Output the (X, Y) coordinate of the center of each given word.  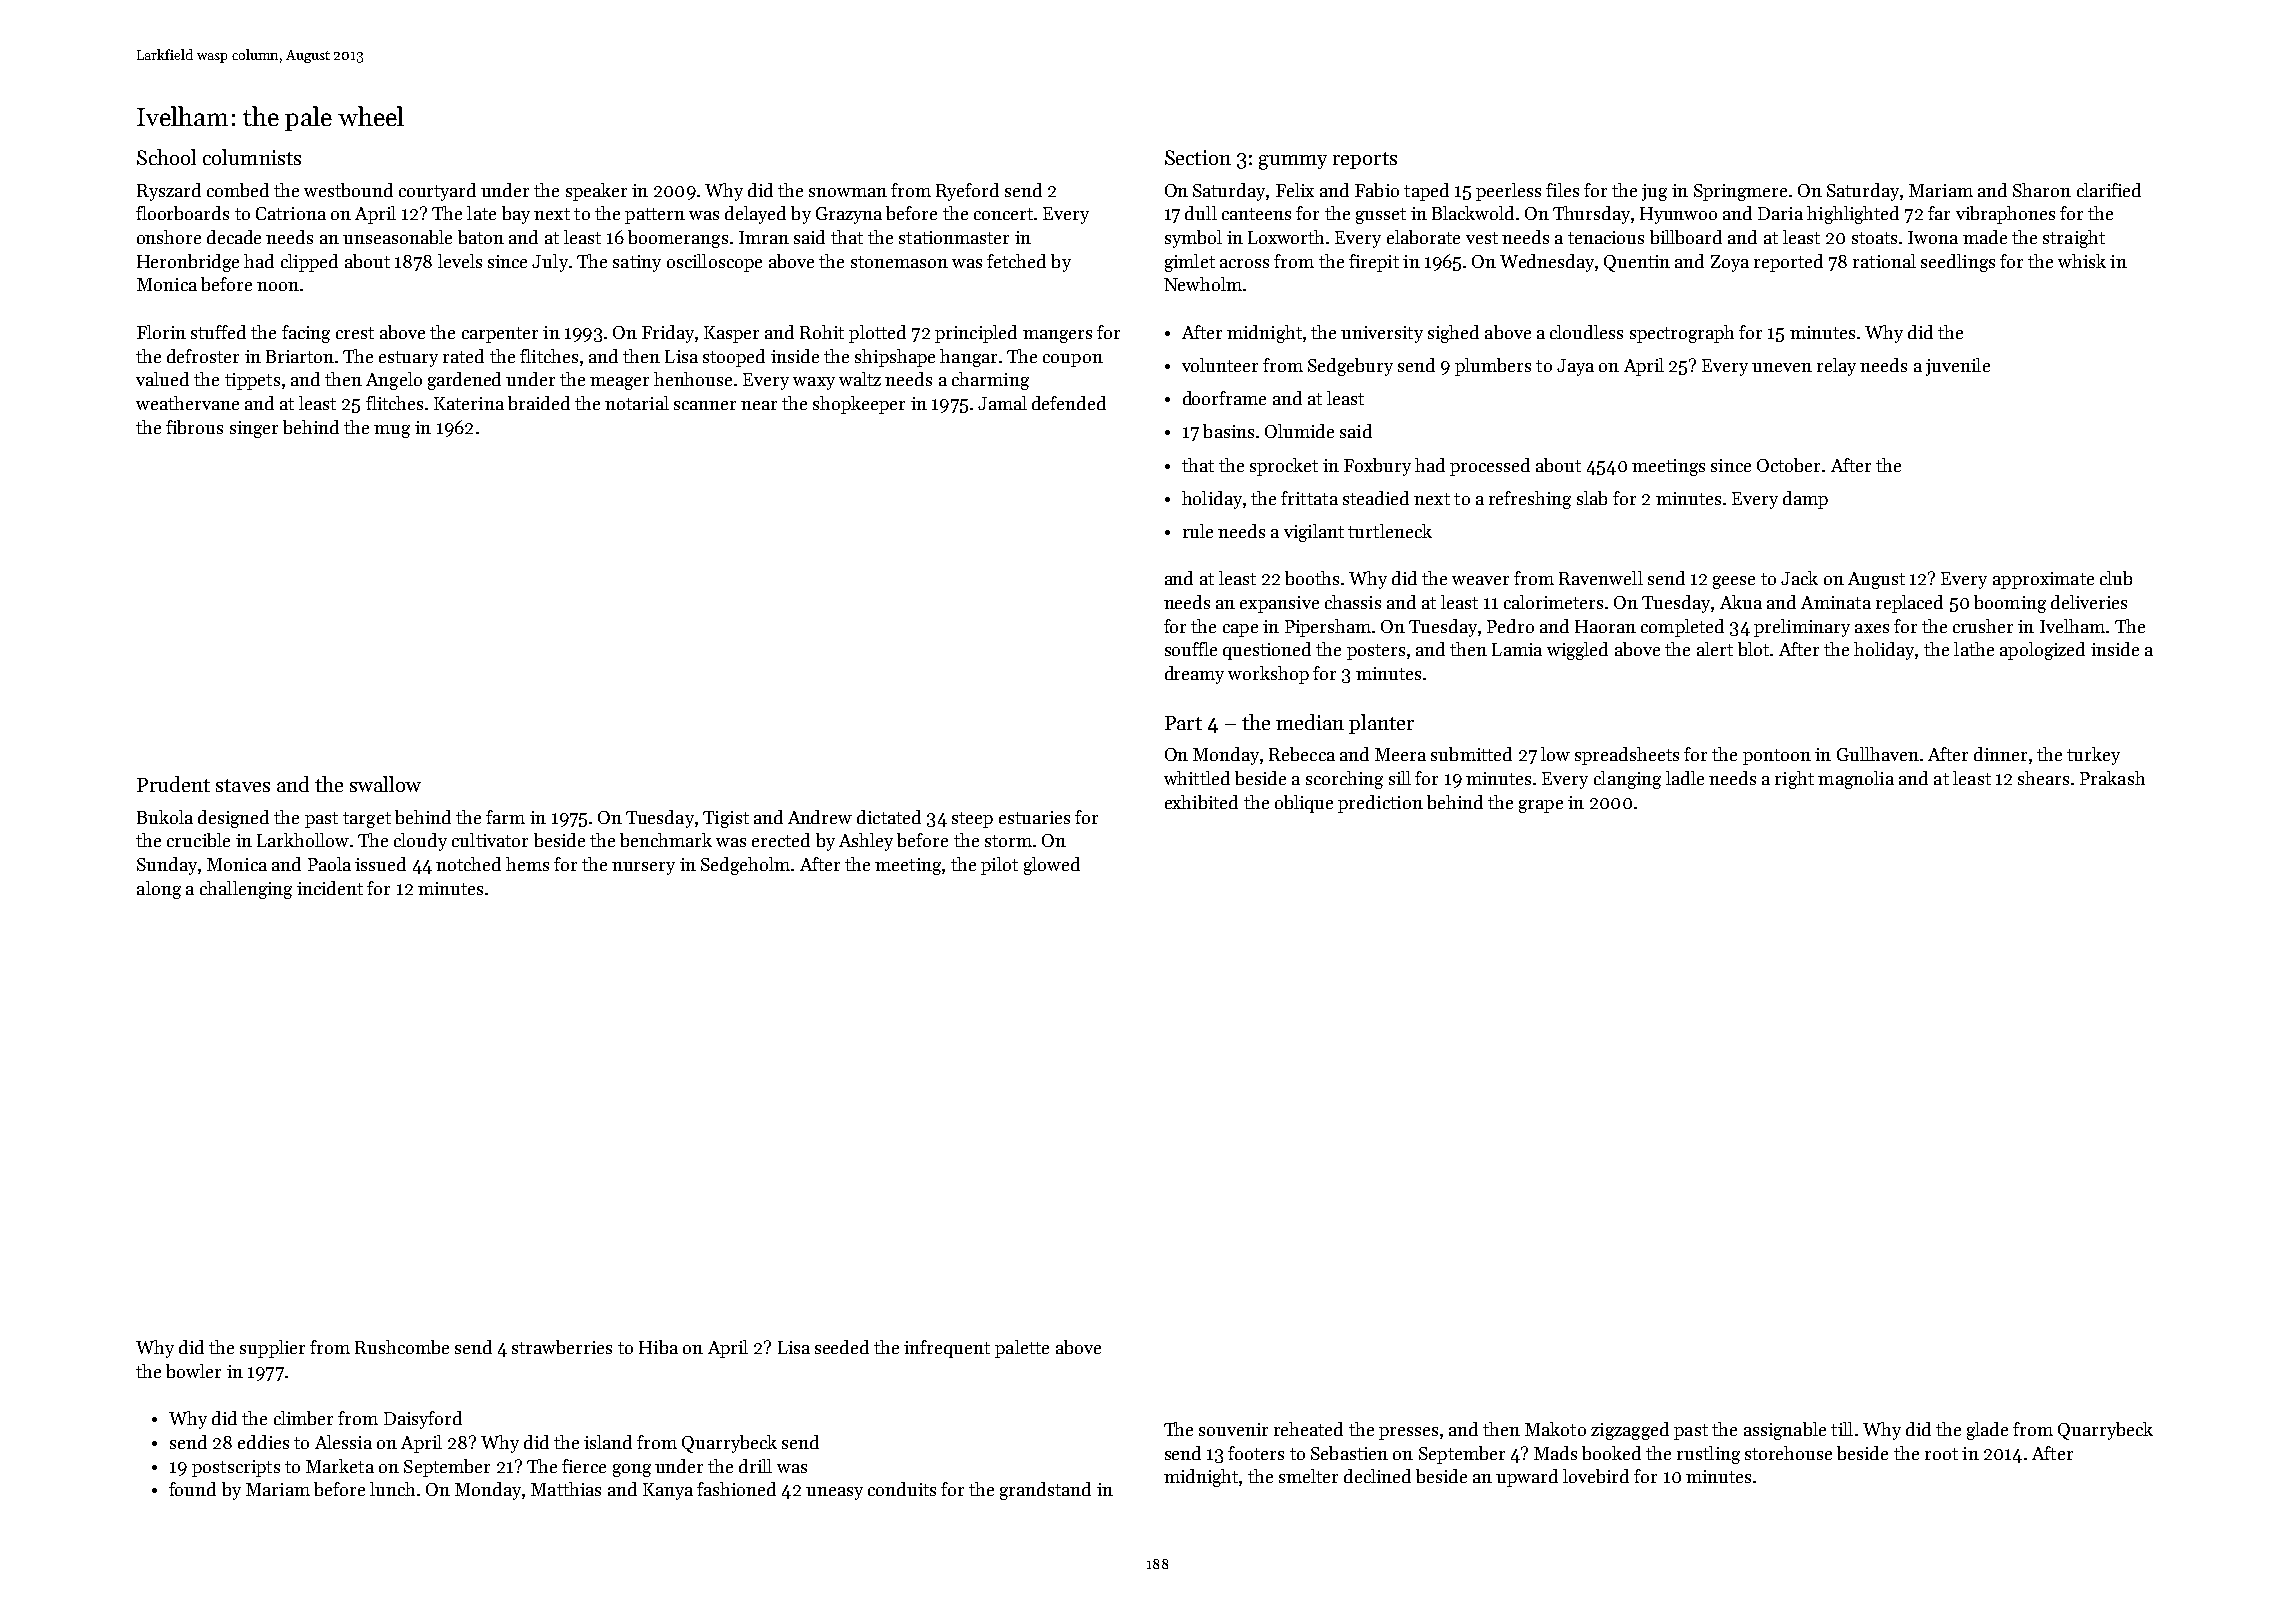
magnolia (1856, 780)
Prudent (173, 784)
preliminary (1802, 628)
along (159, 890)
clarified (2109, 190)
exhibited (1201, 802)
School (166, 157)
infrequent (947, 1349)
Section (1198, 157)
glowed (1052, 866)
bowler (193, 1371)
